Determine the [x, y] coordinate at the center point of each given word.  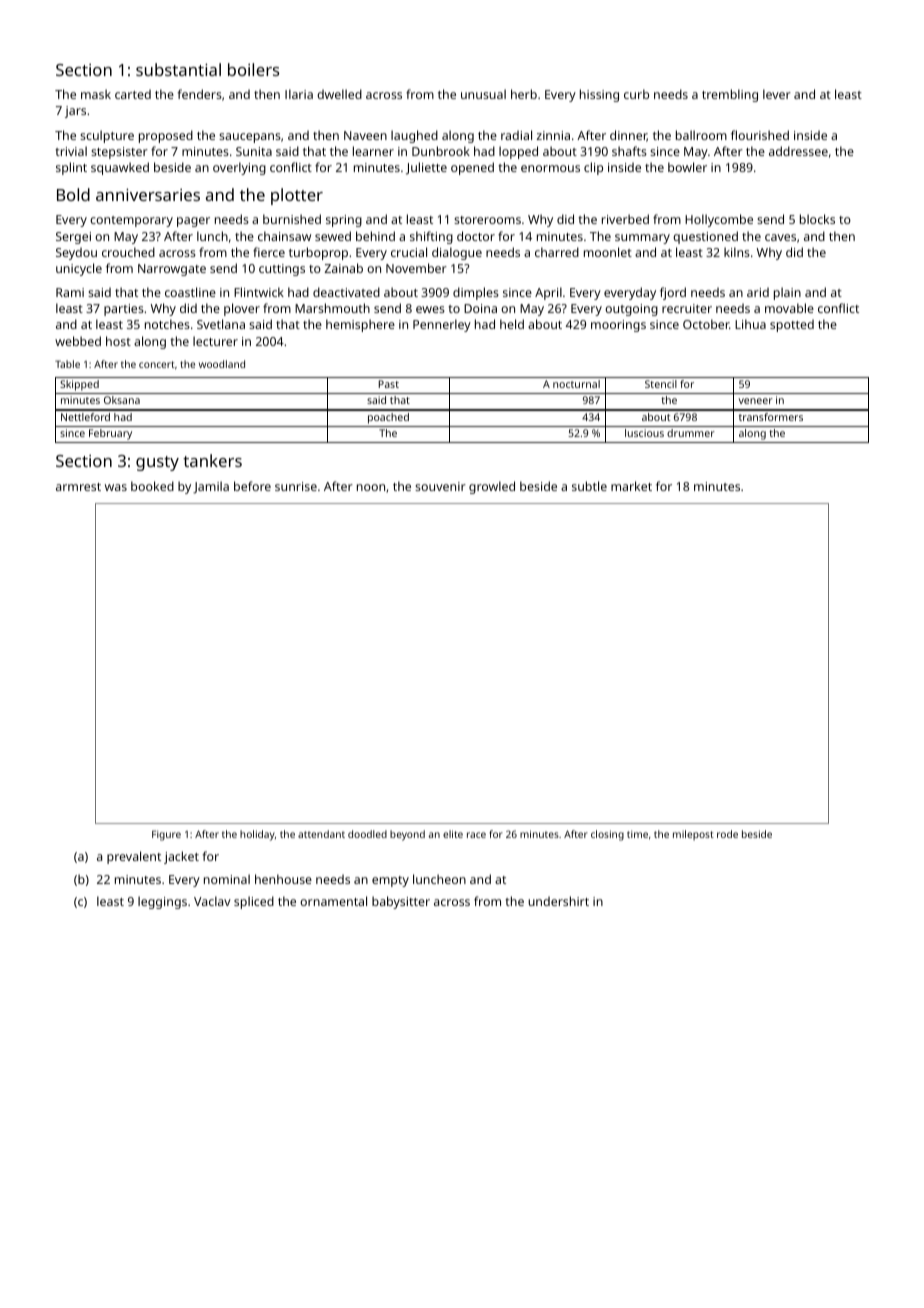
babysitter [401, 902]
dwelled [339, 94]
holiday [257, 835]
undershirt [558, 901]
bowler [687, 167]
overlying [239, 168]
